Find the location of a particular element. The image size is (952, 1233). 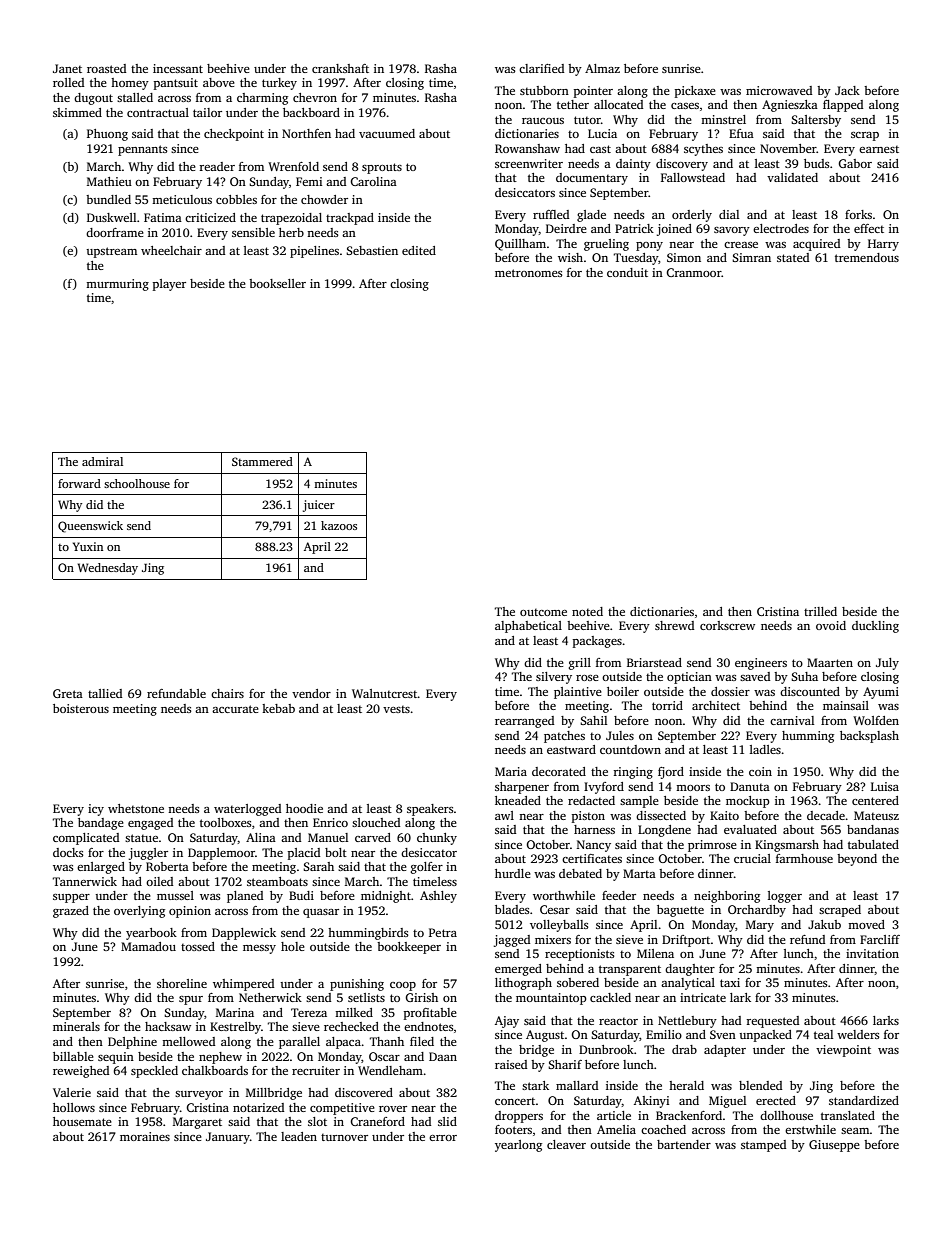

clarified is located at coordinates (541, 68).
